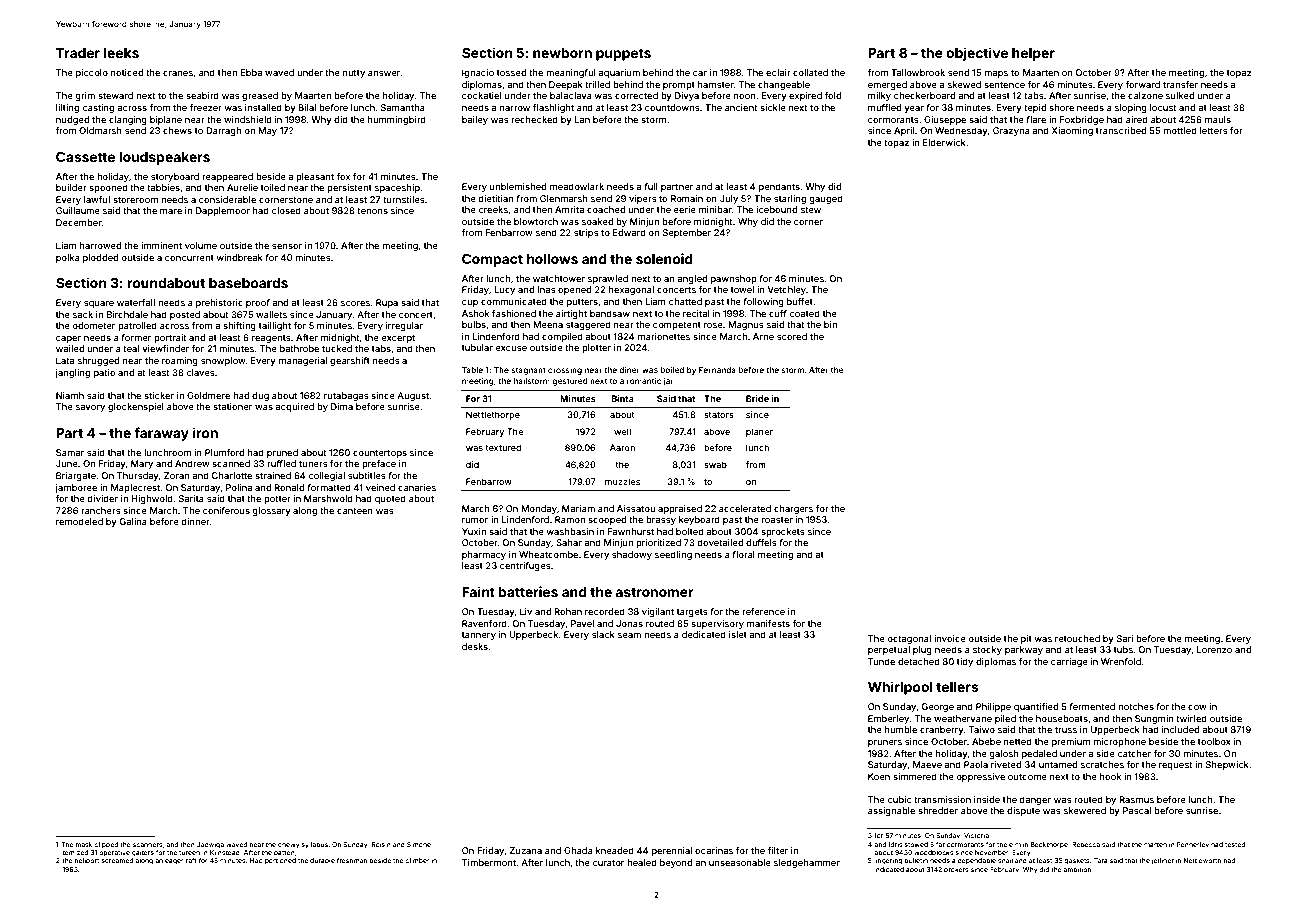  I want to click on microphone, so click(1119, 742).
